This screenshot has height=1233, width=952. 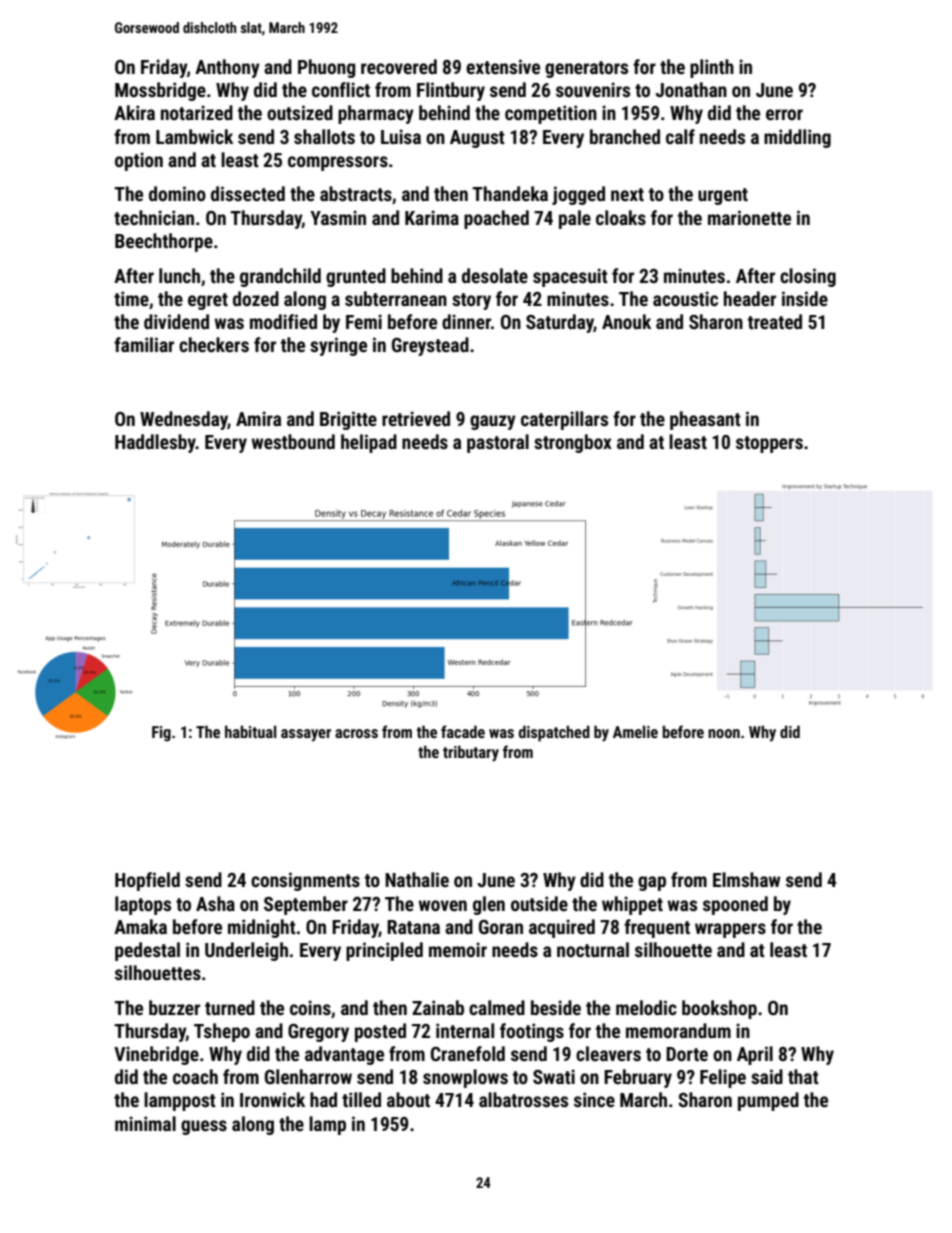 I want to click on stoppers, so click(x=769, y=444).
